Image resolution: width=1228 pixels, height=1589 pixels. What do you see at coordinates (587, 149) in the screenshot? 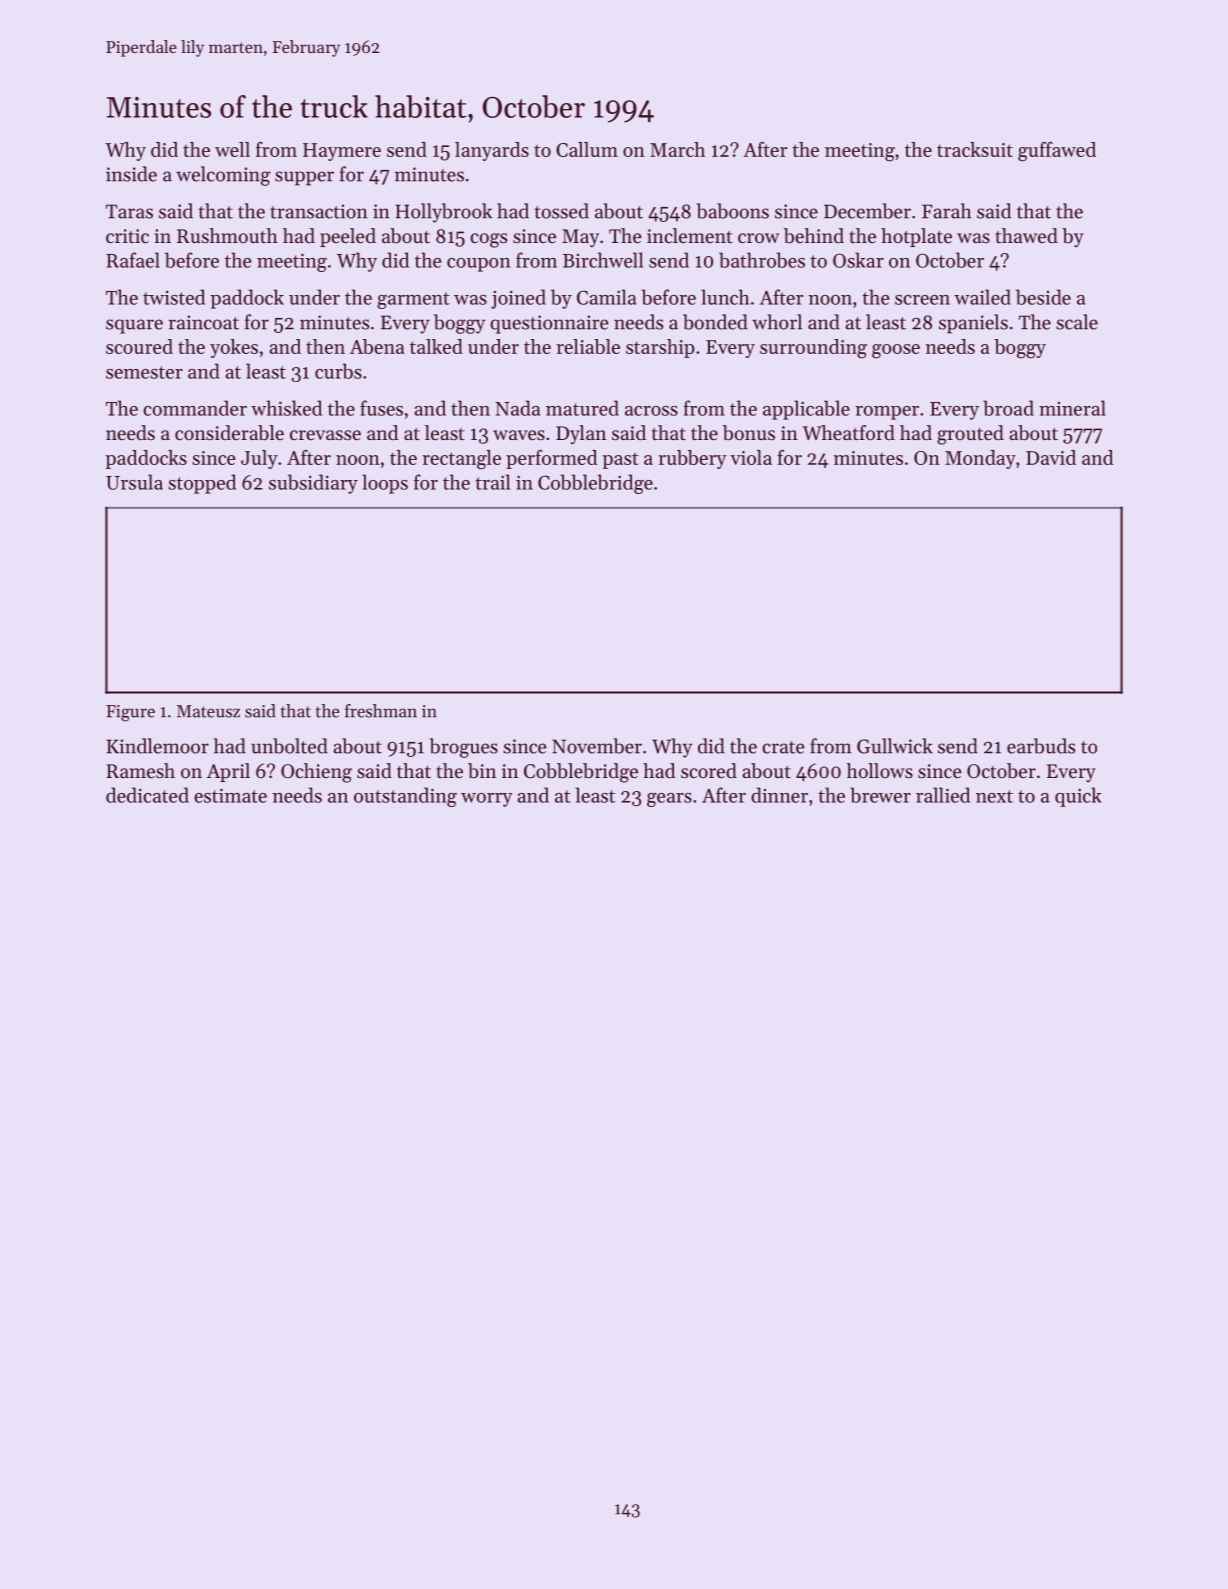
I see `Callum` at bounding box center [587, 149].
